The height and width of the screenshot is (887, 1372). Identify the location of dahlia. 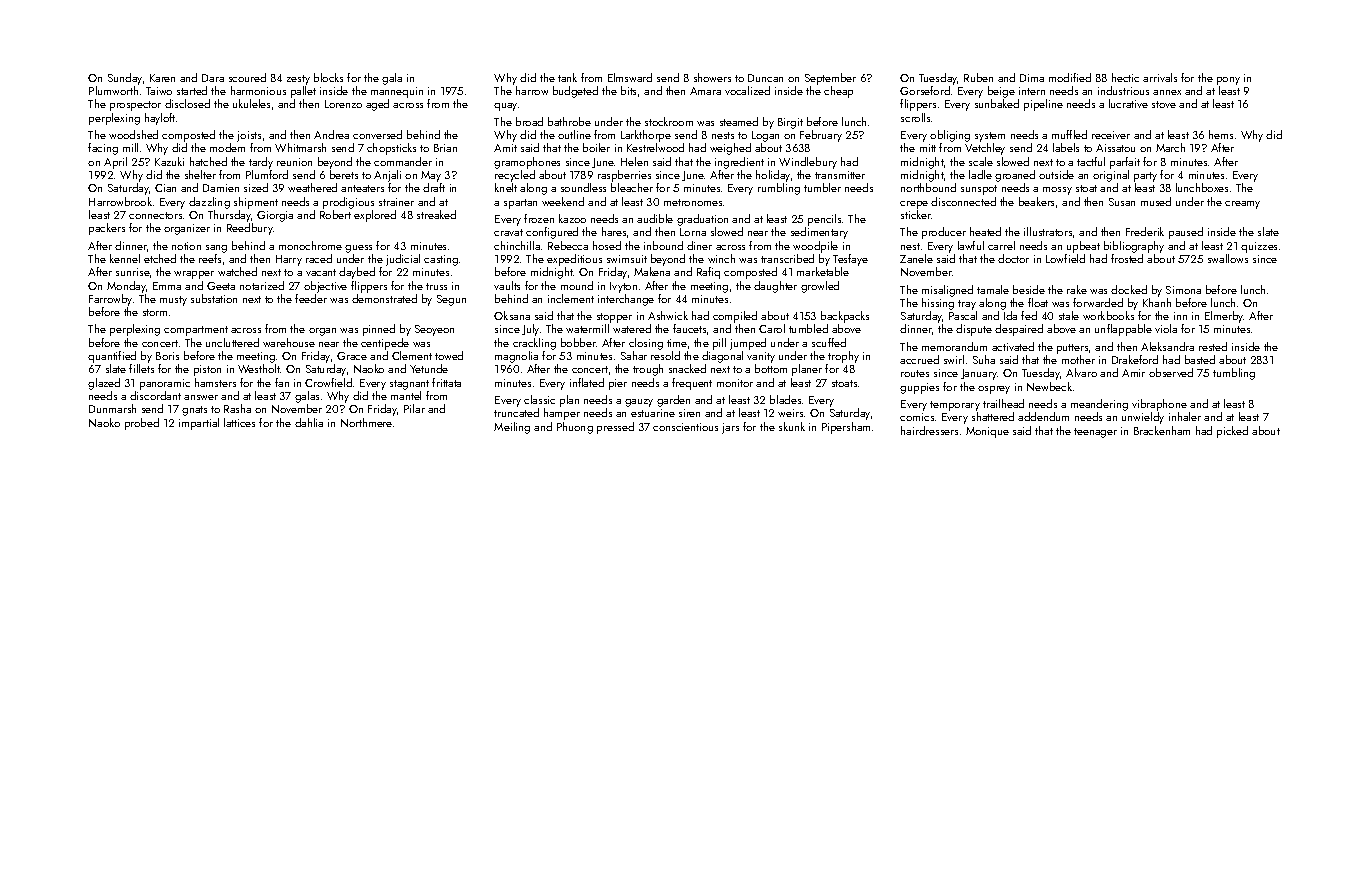
(309, 422).
